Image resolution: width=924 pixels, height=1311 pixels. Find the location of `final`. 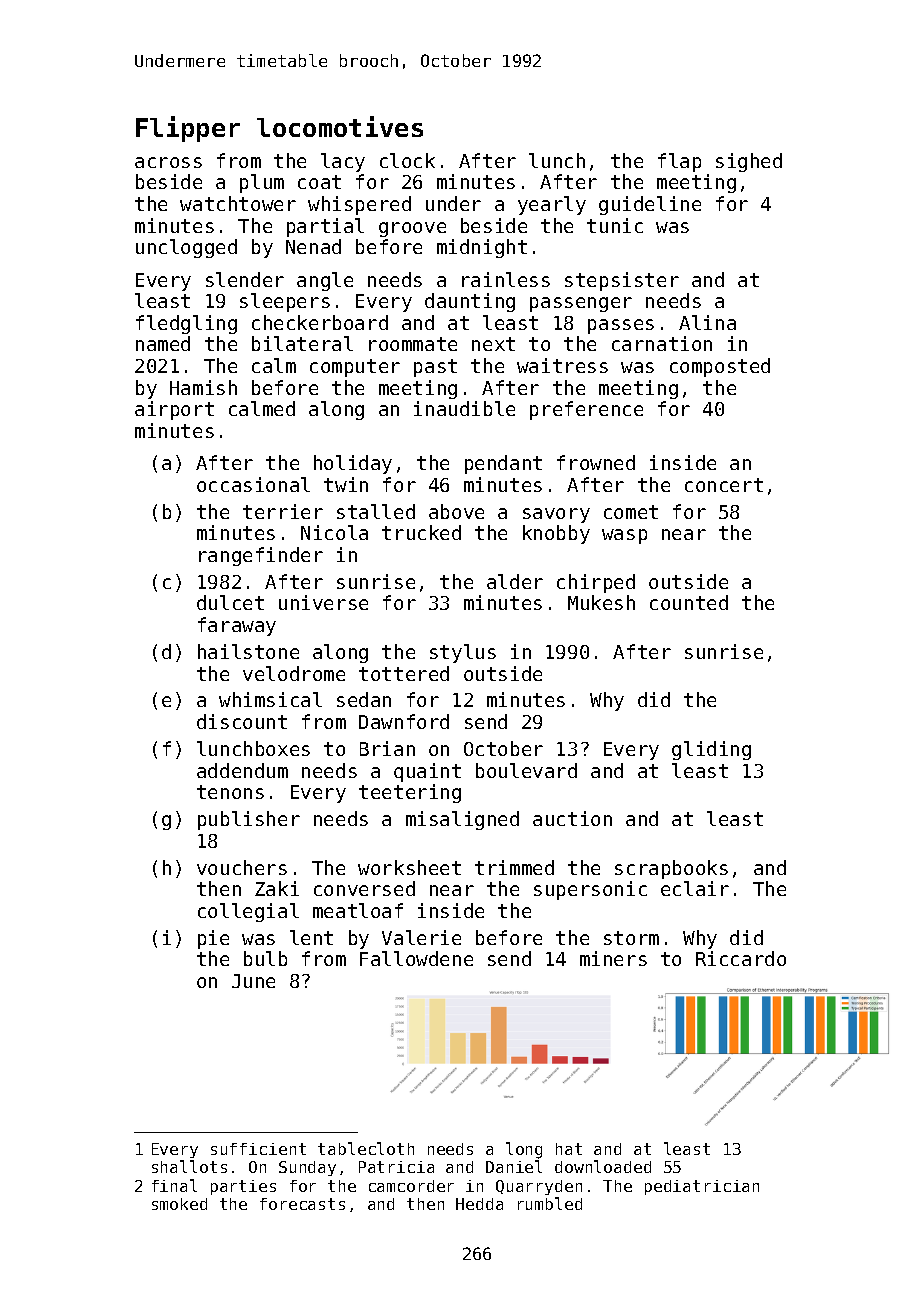

final is located at coordinates (174, 1185).
